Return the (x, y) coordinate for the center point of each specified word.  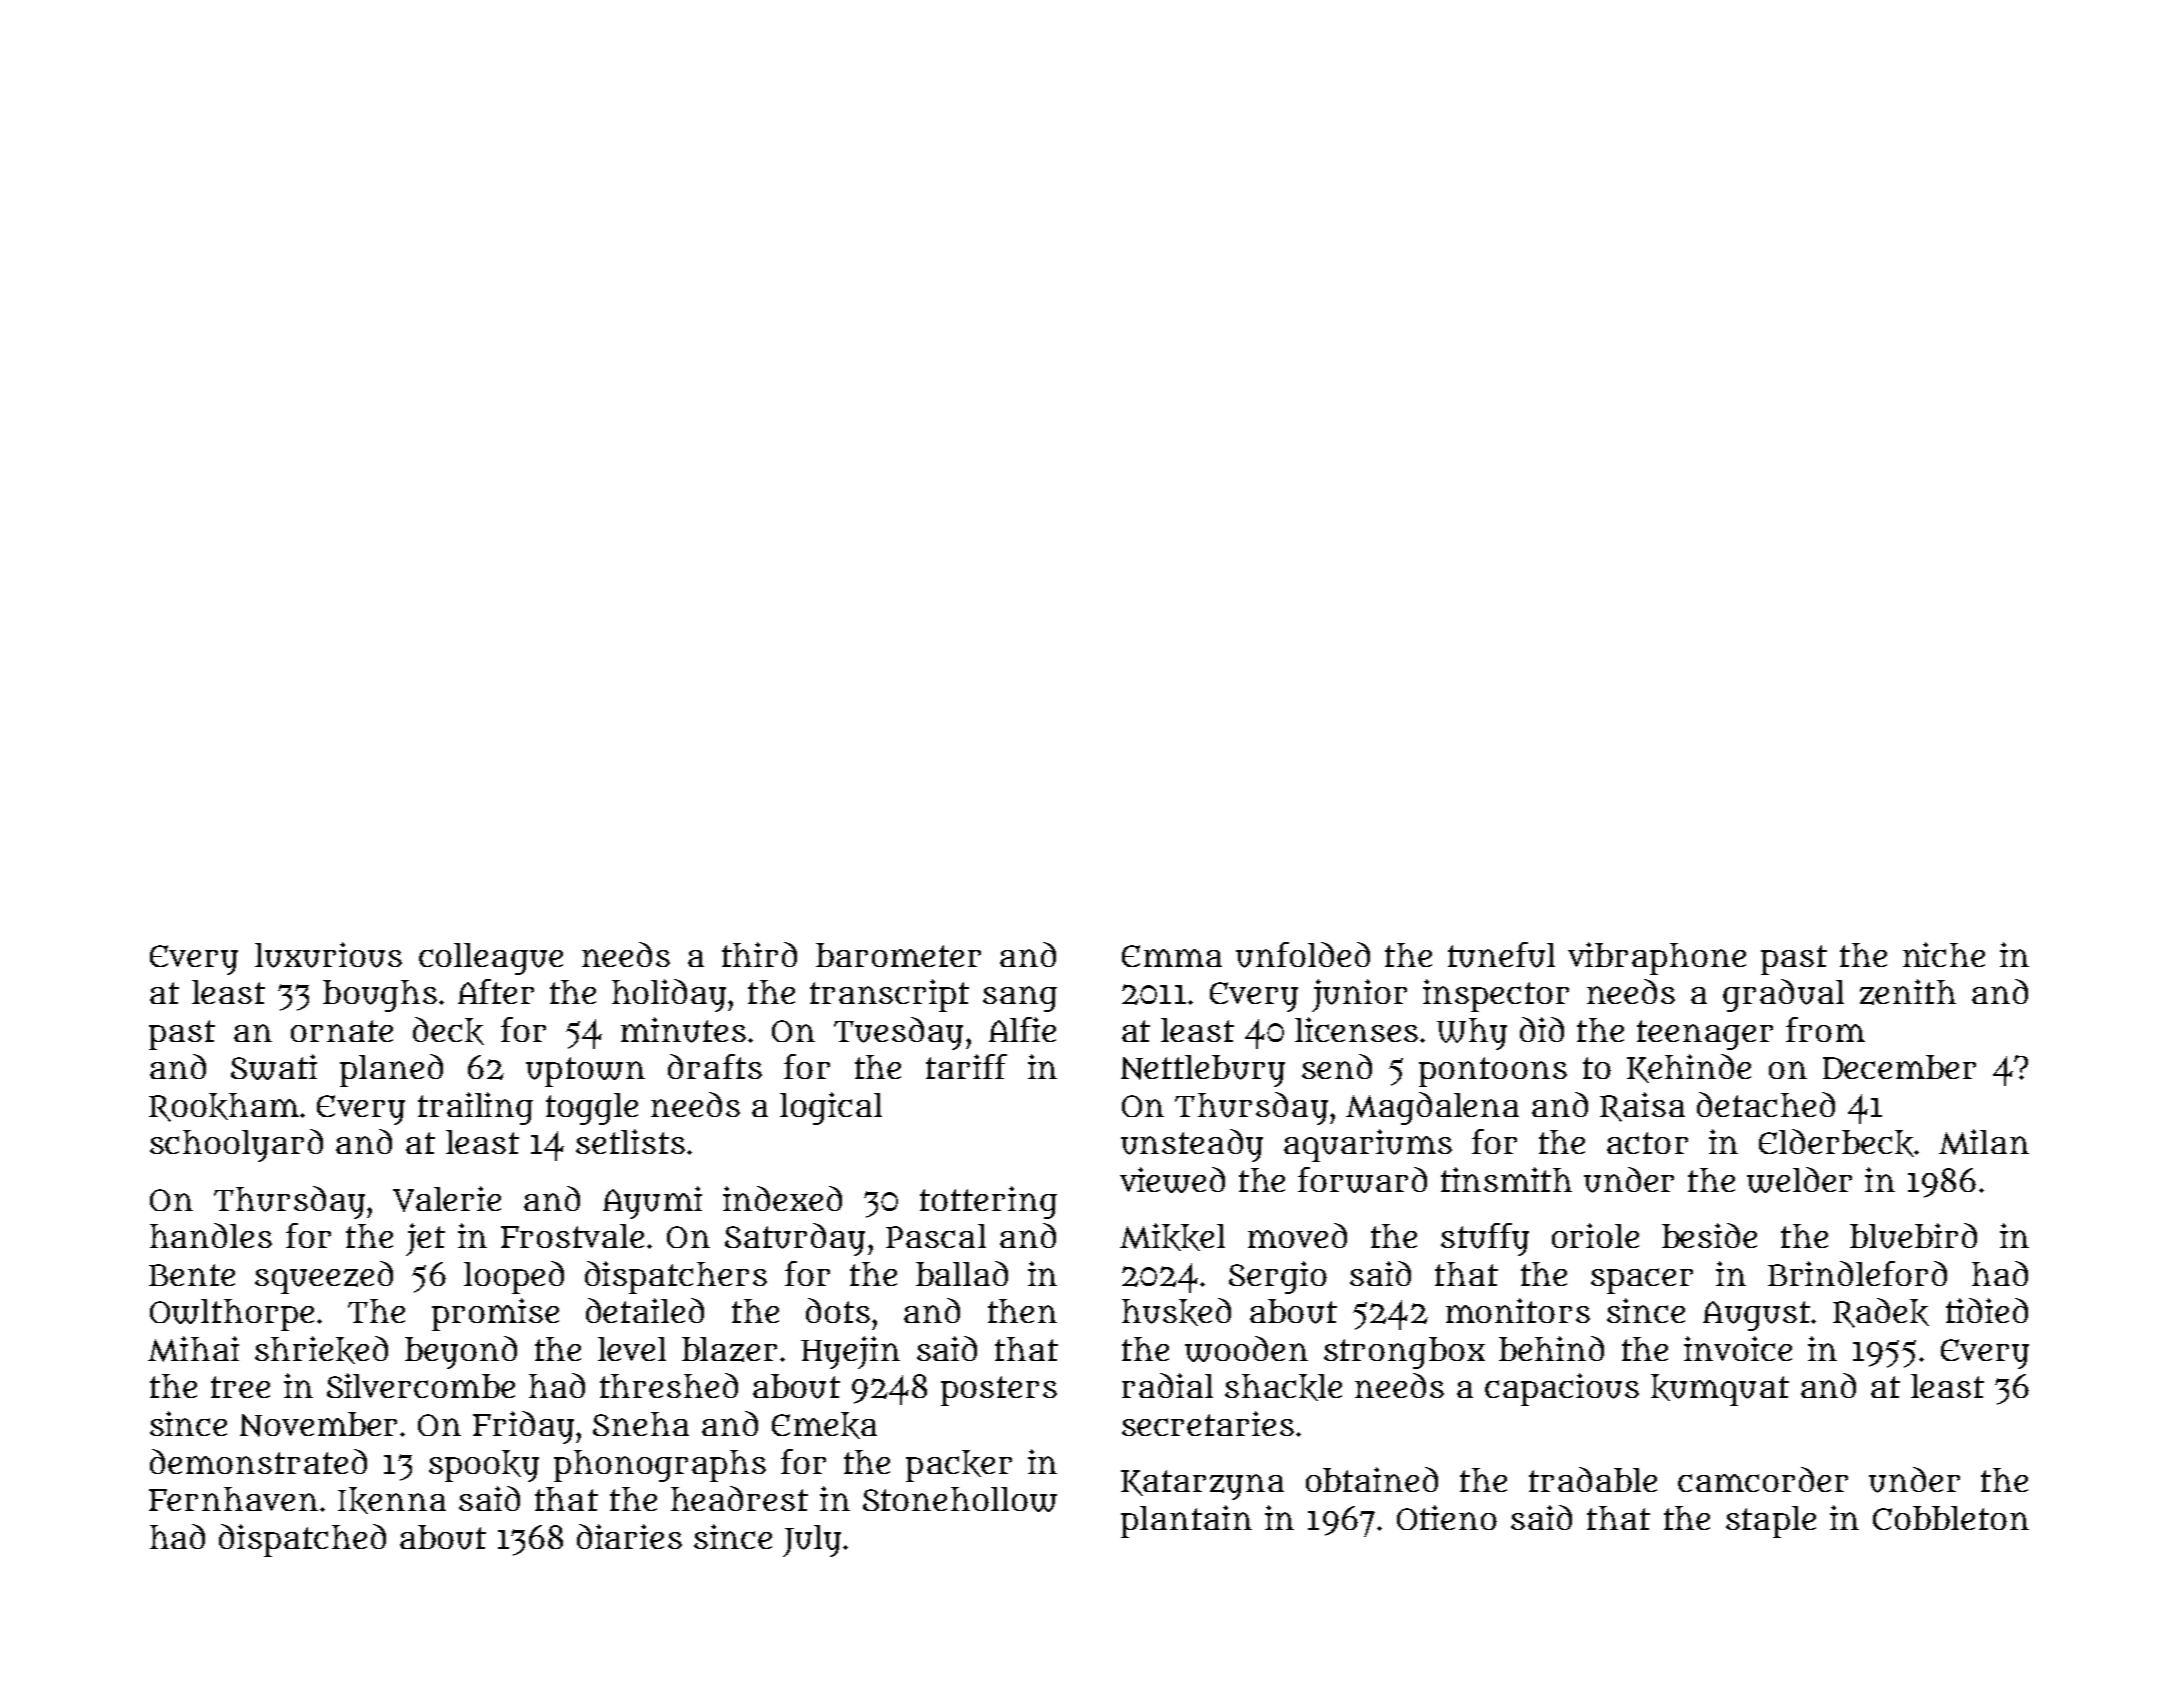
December (1899, 1067)
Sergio (1278, 1277)
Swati (274, 1067)
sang (1020, 999)
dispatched (302, 1540)
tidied (1987, 1310)
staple (1771, 1522)
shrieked (321, 1350)
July (812, 1541)
